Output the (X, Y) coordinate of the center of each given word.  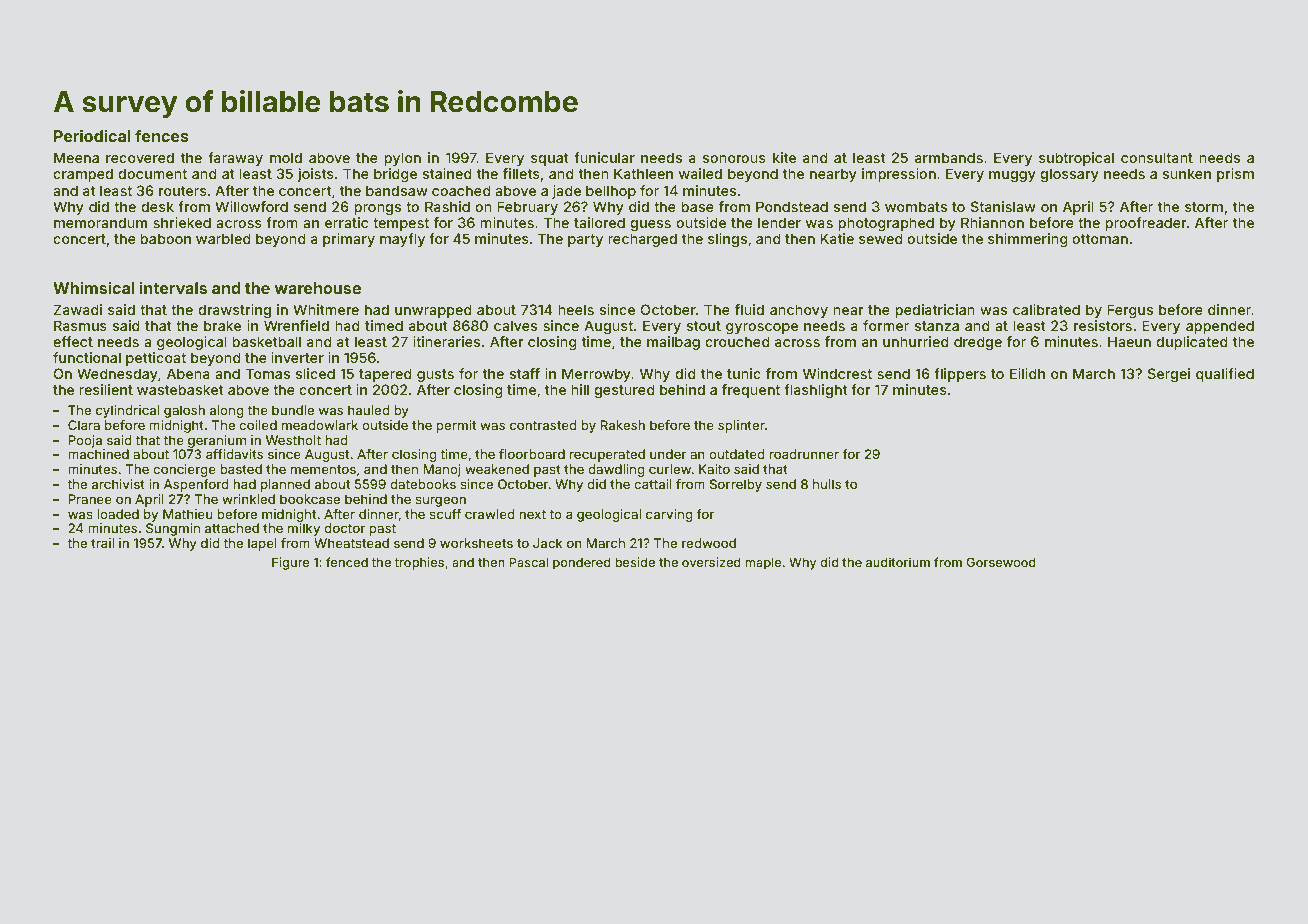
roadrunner (804, 454)
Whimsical (94, 287)
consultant (1157, 157)
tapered (385, 375)
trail (102, 543)
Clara (84, 425)
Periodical (92, 135)
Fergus (1130, 311)
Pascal (528, 562)
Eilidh (1027, 373)
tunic (744, 373)
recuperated (607, 455)
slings (727, 240)
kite (784, 157)
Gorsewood (1001, 562)
